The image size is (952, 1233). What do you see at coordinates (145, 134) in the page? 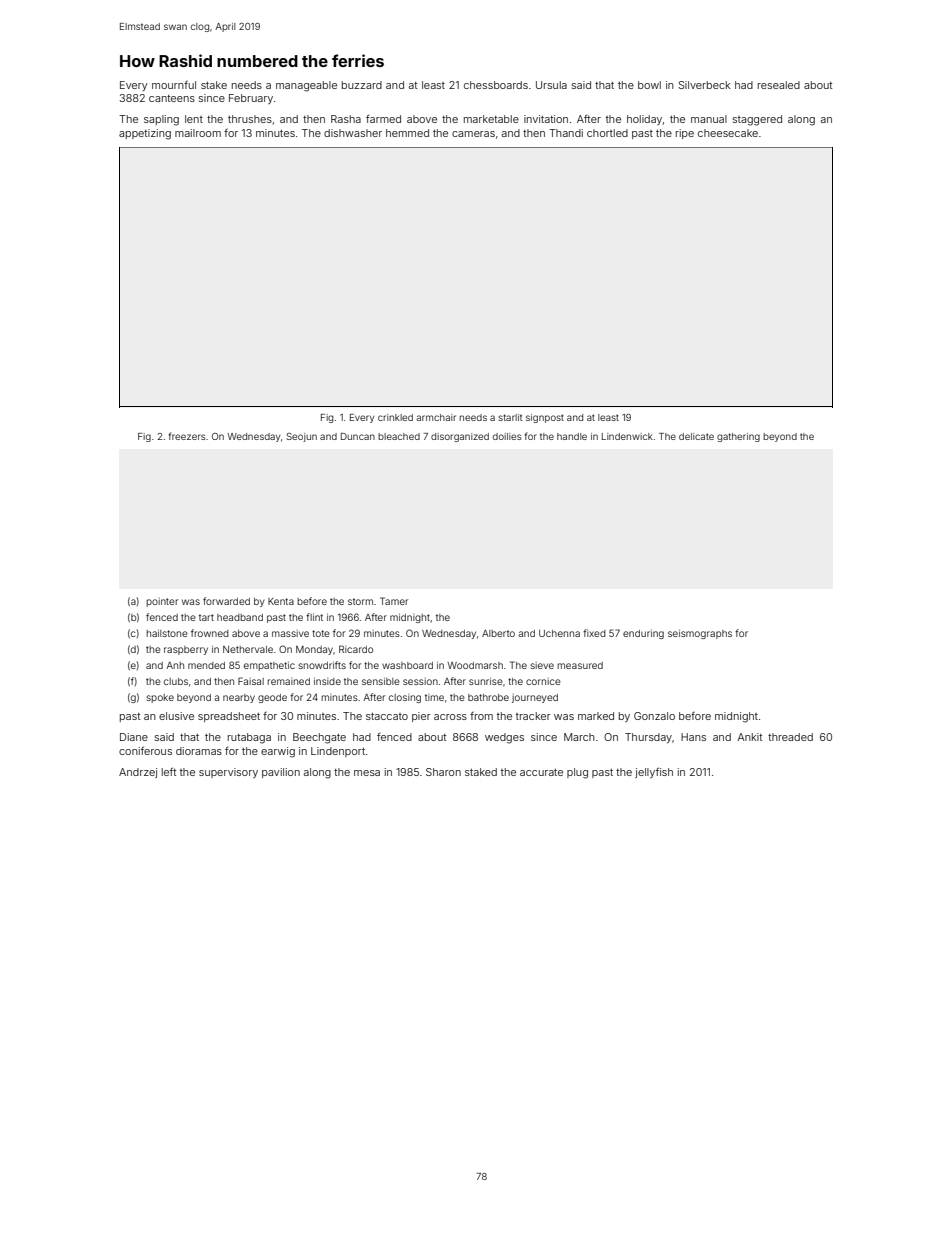
I see `appetizing` at bounding box center [145, 134].
